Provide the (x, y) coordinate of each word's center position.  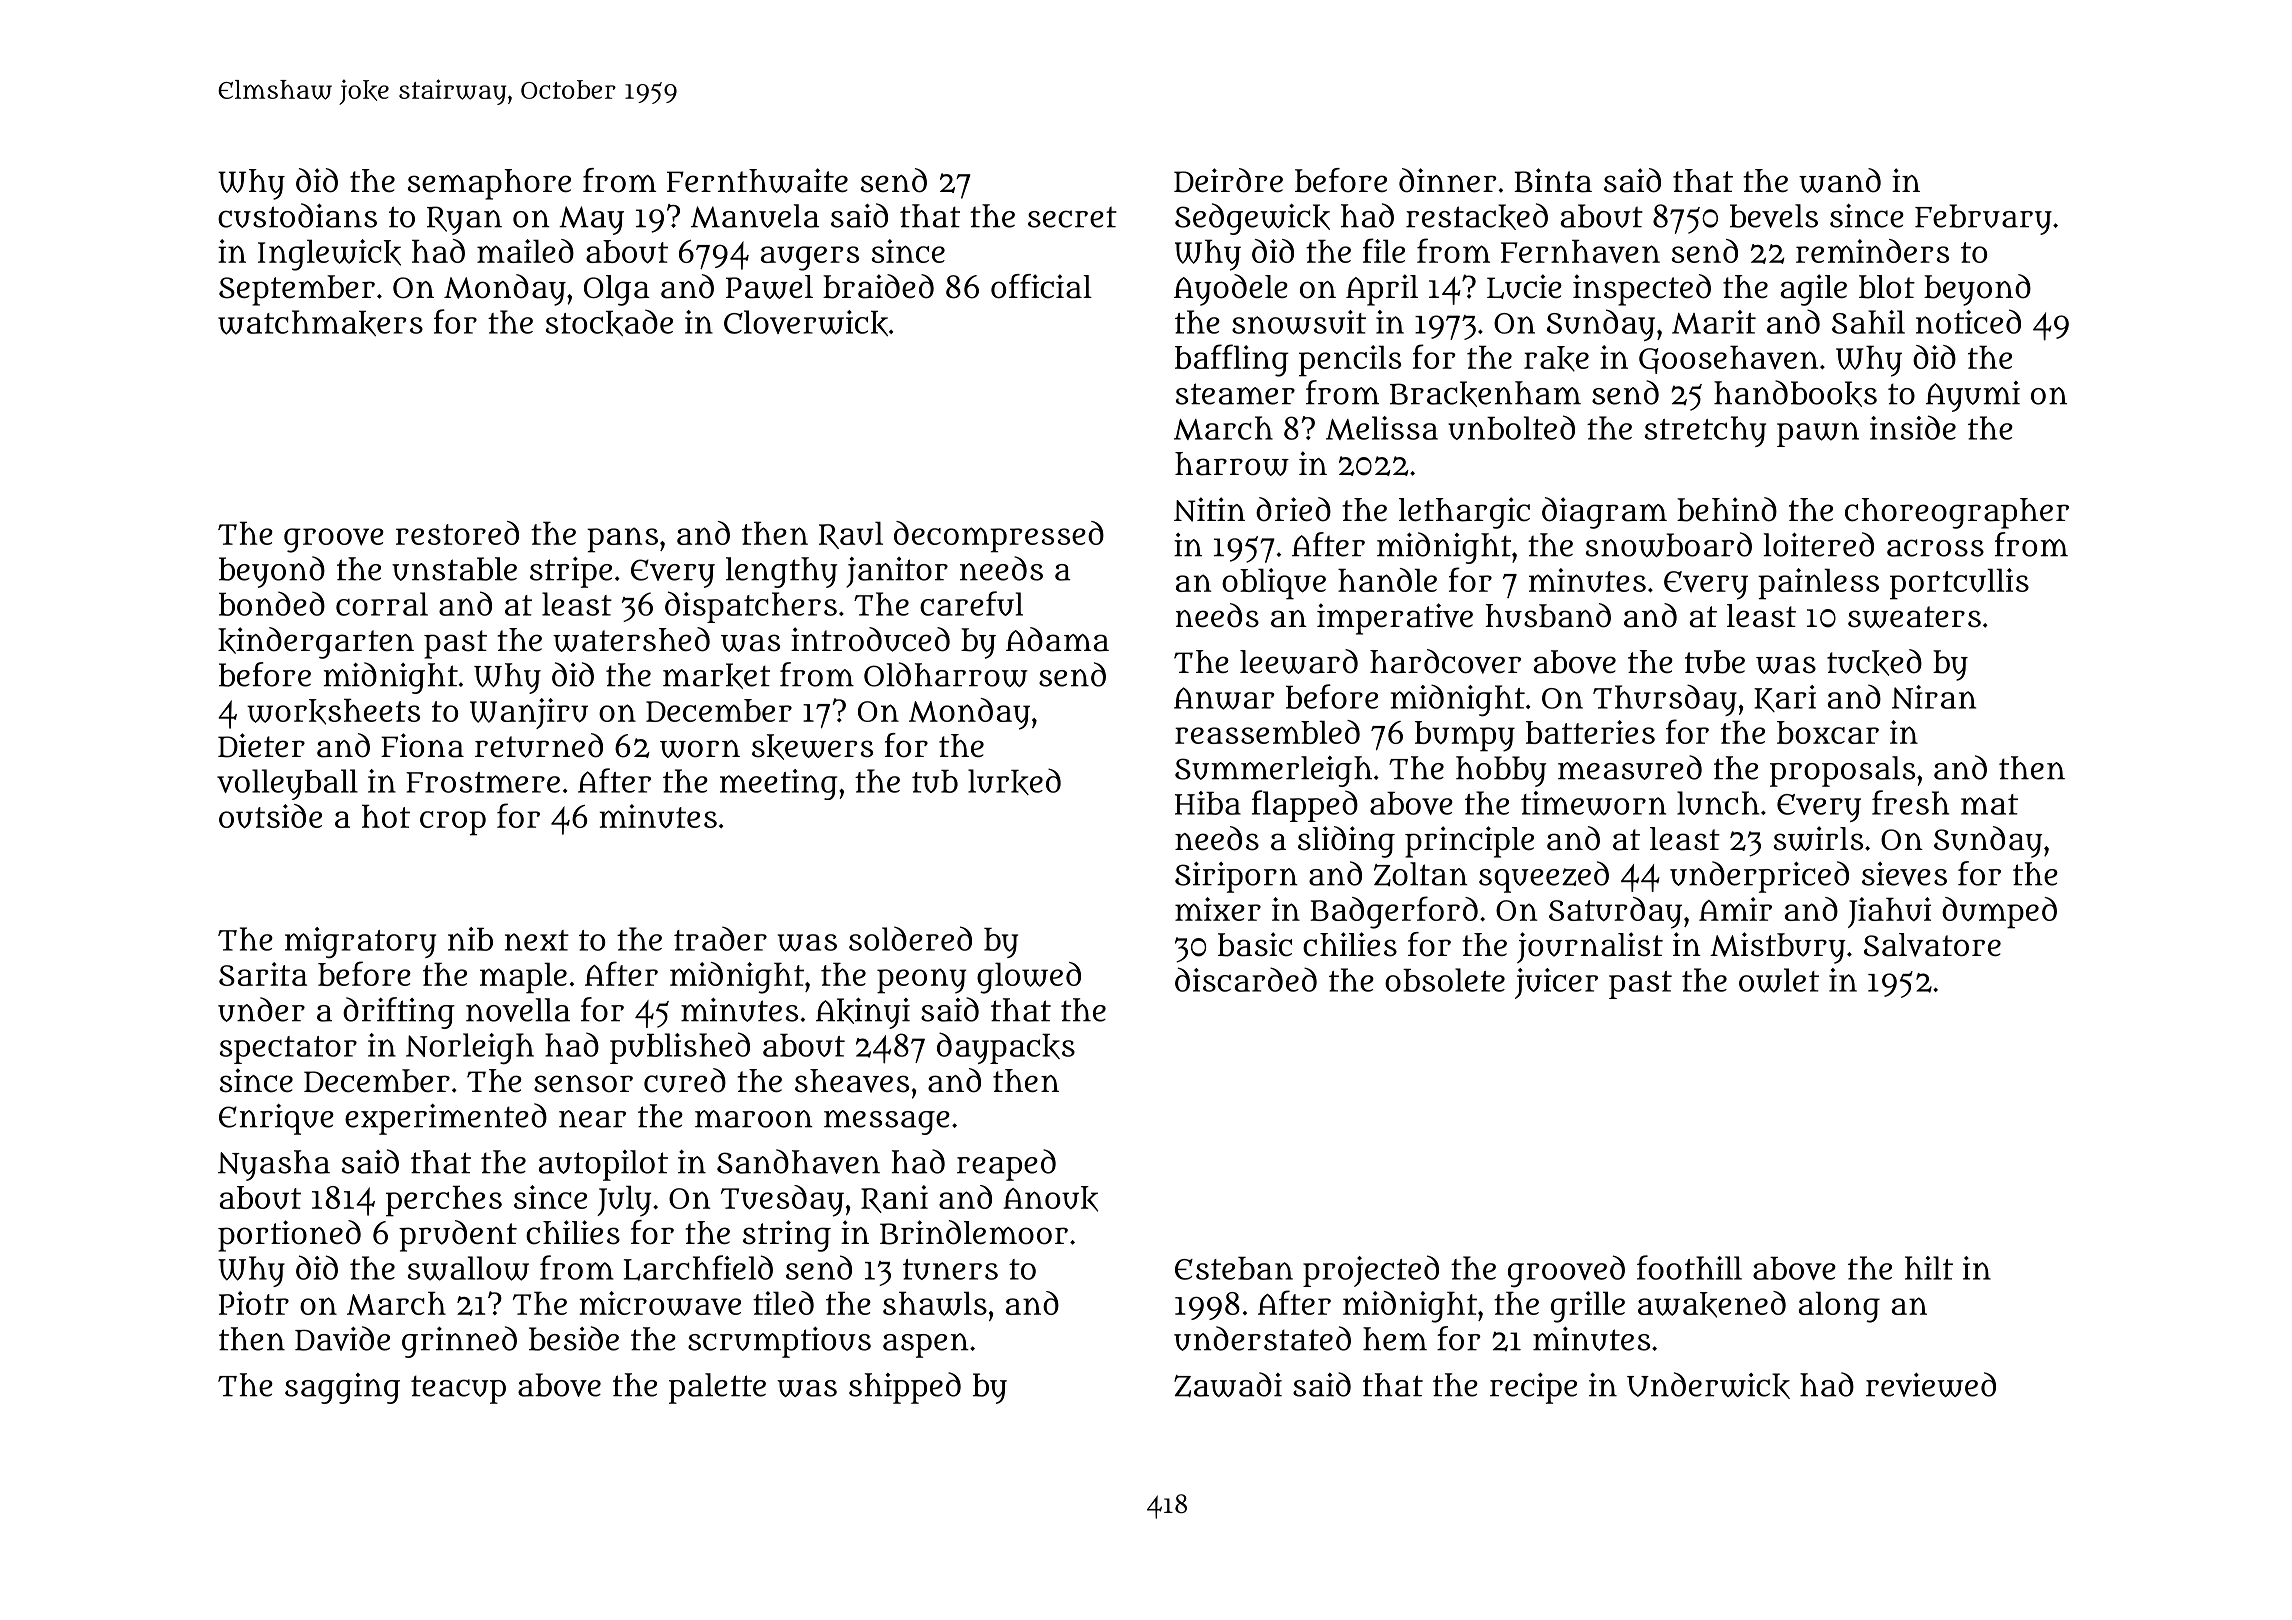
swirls (1818, 838)
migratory (360, 943)
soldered (910, 938)
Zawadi (1228, 1385)
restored (457, 533)
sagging (342, 1388)
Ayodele (1231, 290)
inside (1913, 427)
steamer (1235, 394)
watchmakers (320, 323)
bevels (1774, 216)
